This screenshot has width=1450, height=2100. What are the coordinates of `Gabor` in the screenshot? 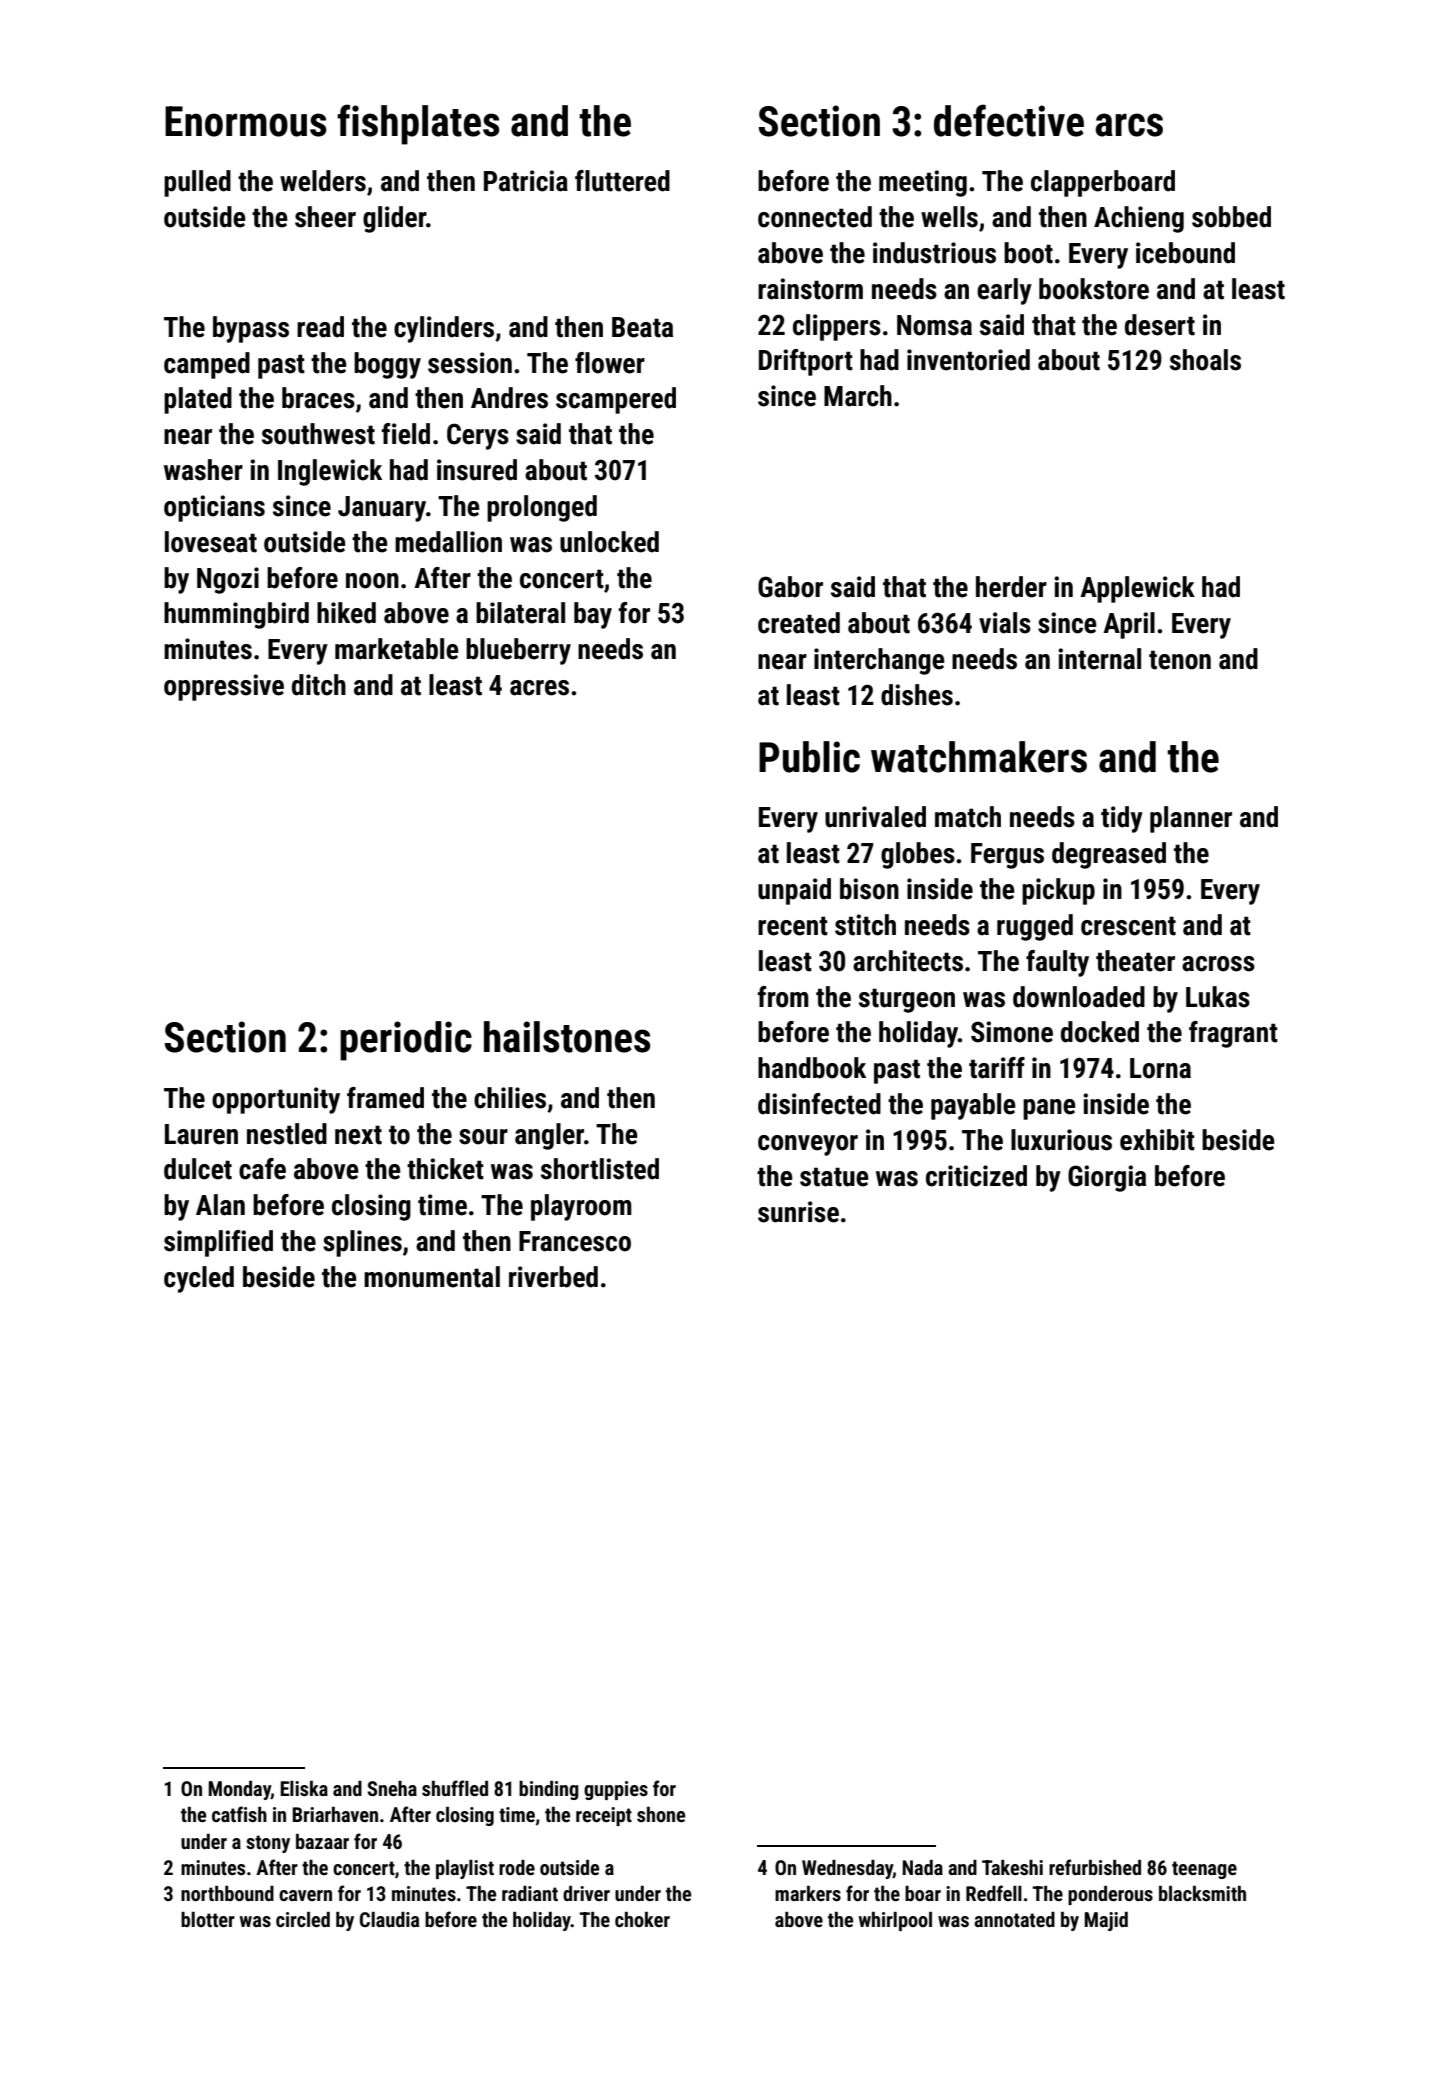 It's located at (790, 587).
